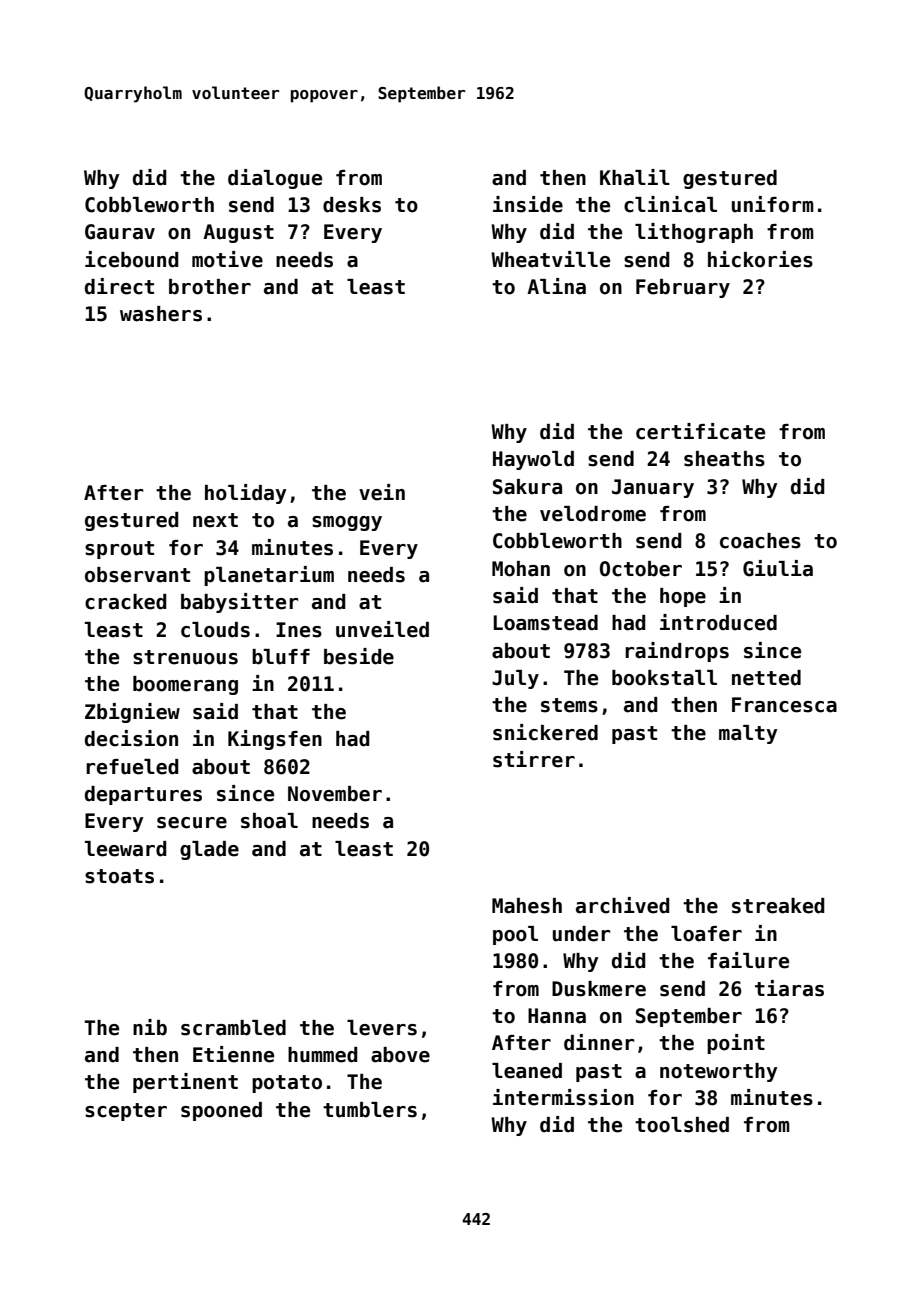 The height and width of the image is (1311, 924). What do you see at coordinates (126, 1112) in the image?
I see `scepter` at bounding box center [126, 1112].
